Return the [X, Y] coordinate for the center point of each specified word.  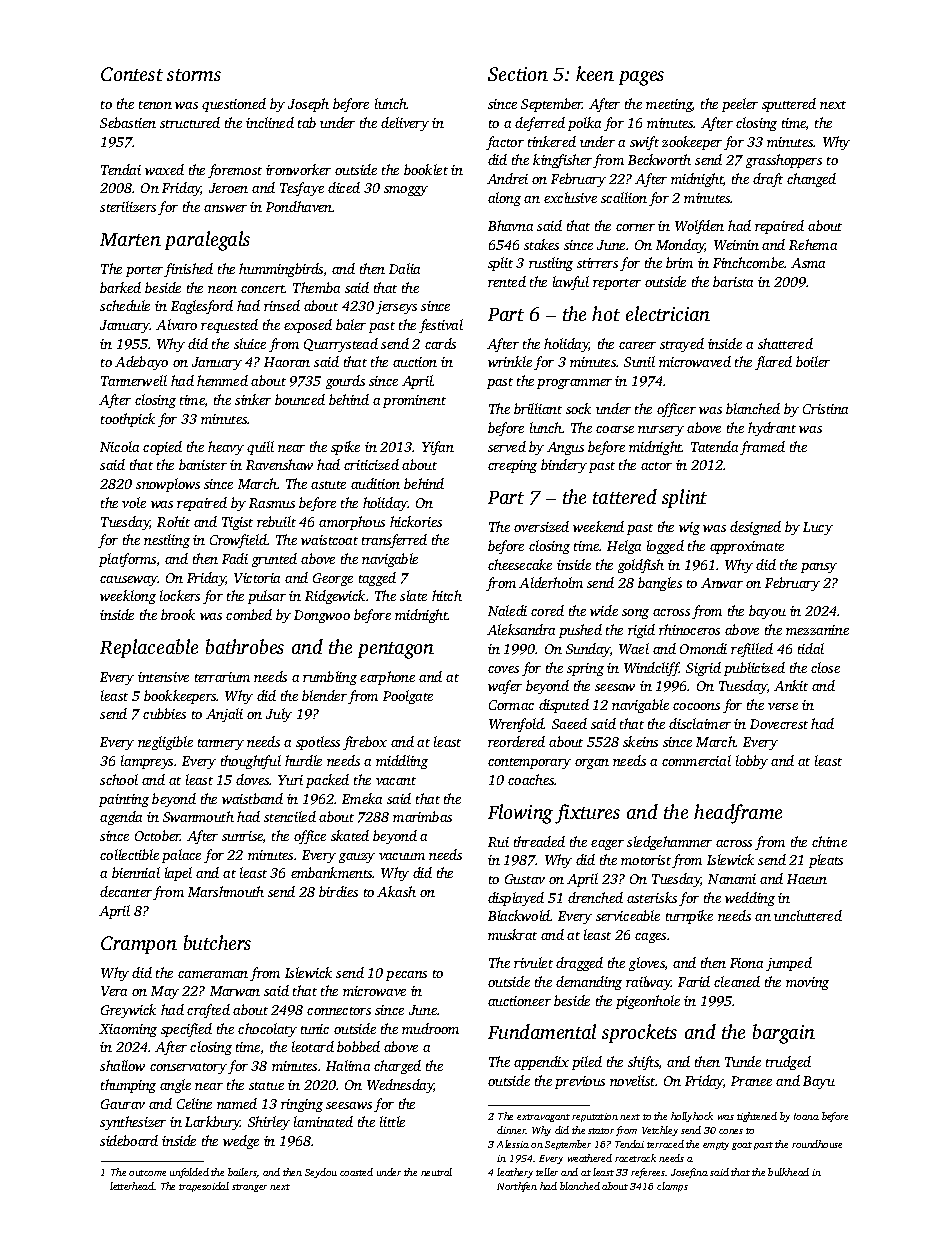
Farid [694, 981]
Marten [130, 239]
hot [606, 313]
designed [755, 528]
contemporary [529, 763]
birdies [338, 891]
